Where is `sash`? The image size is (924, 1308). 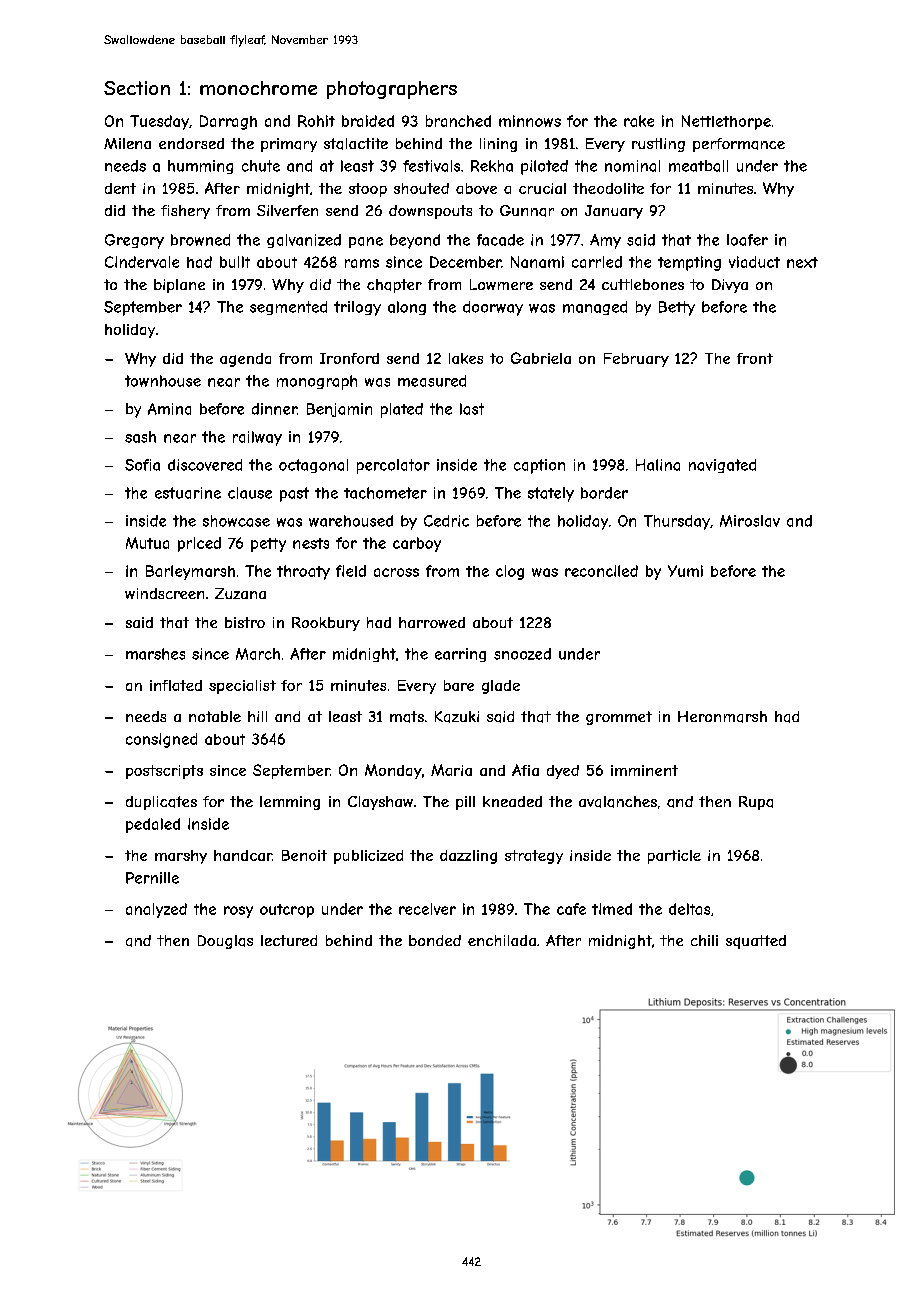 sash is located at coordinates (140, 437).
